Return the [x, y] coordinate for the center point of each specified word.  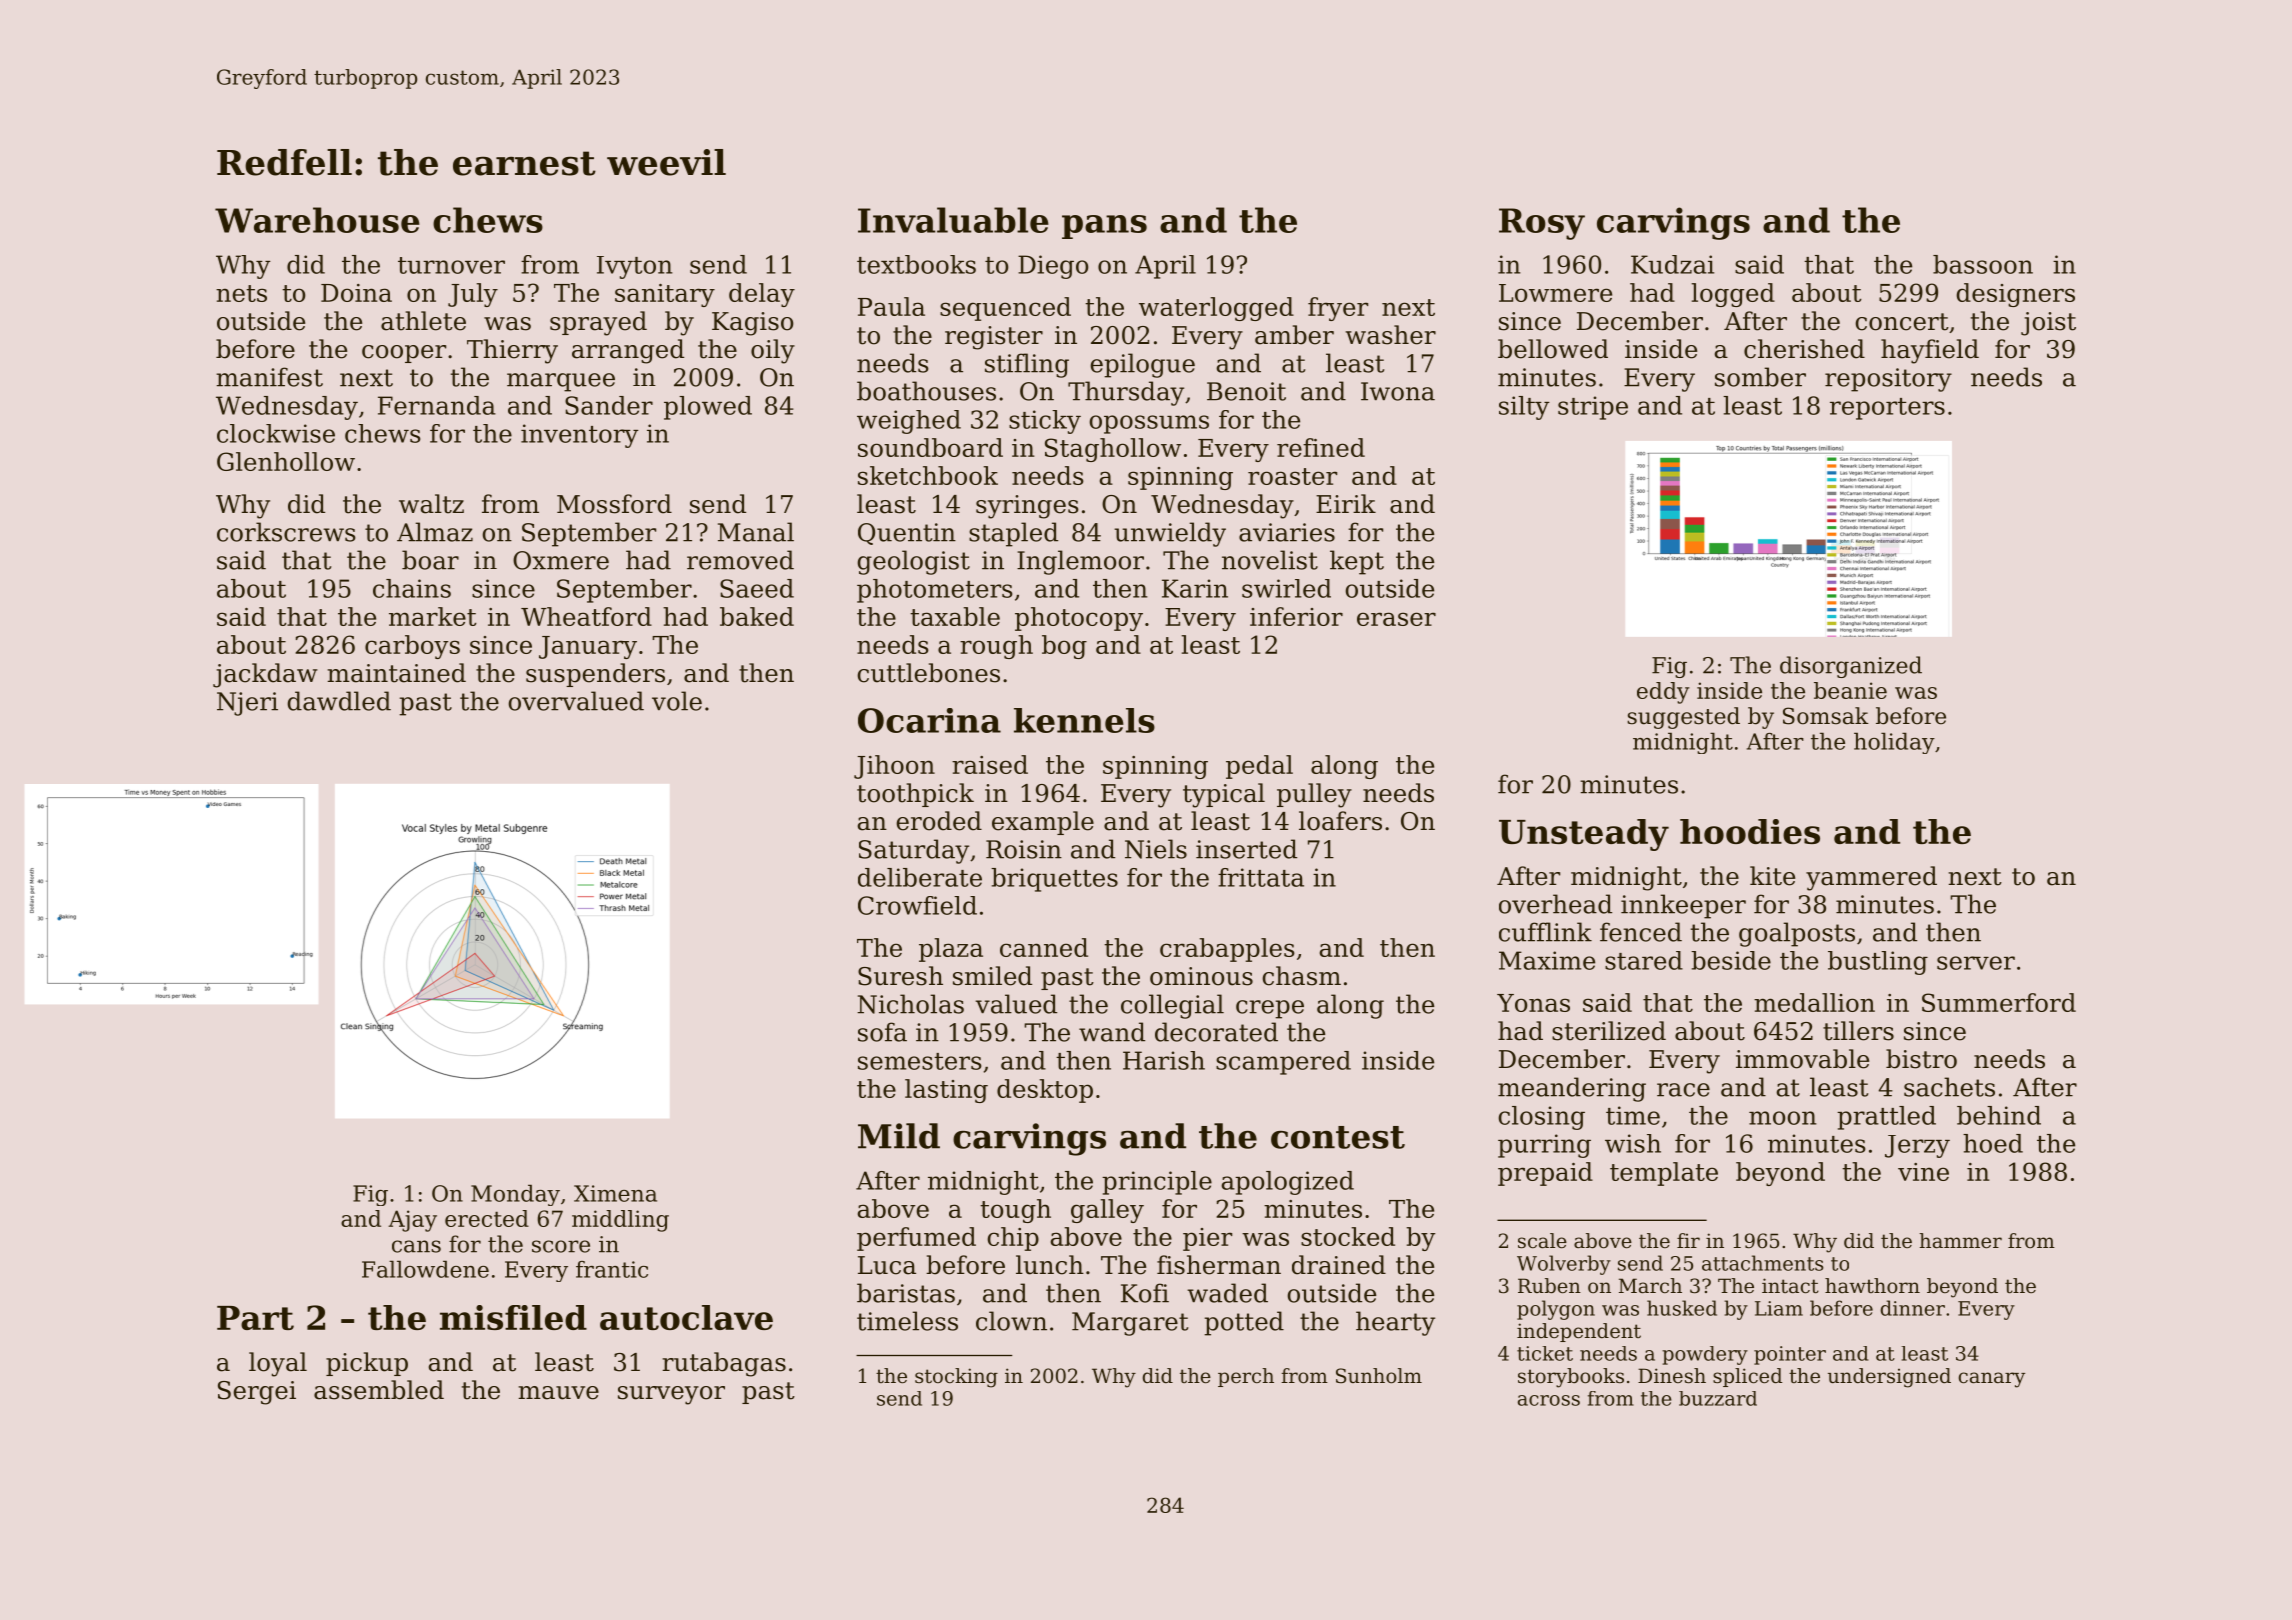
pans [1104, 227]
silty [1524, 408]
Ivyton [635, 267]
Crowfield [917, 905]
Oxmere [561, 560]
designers [2015, 295]
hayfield [1930, 351]
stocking [956, 1378]
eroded [939, 821]
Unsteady [1584, 835]
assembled [379, 1390]
